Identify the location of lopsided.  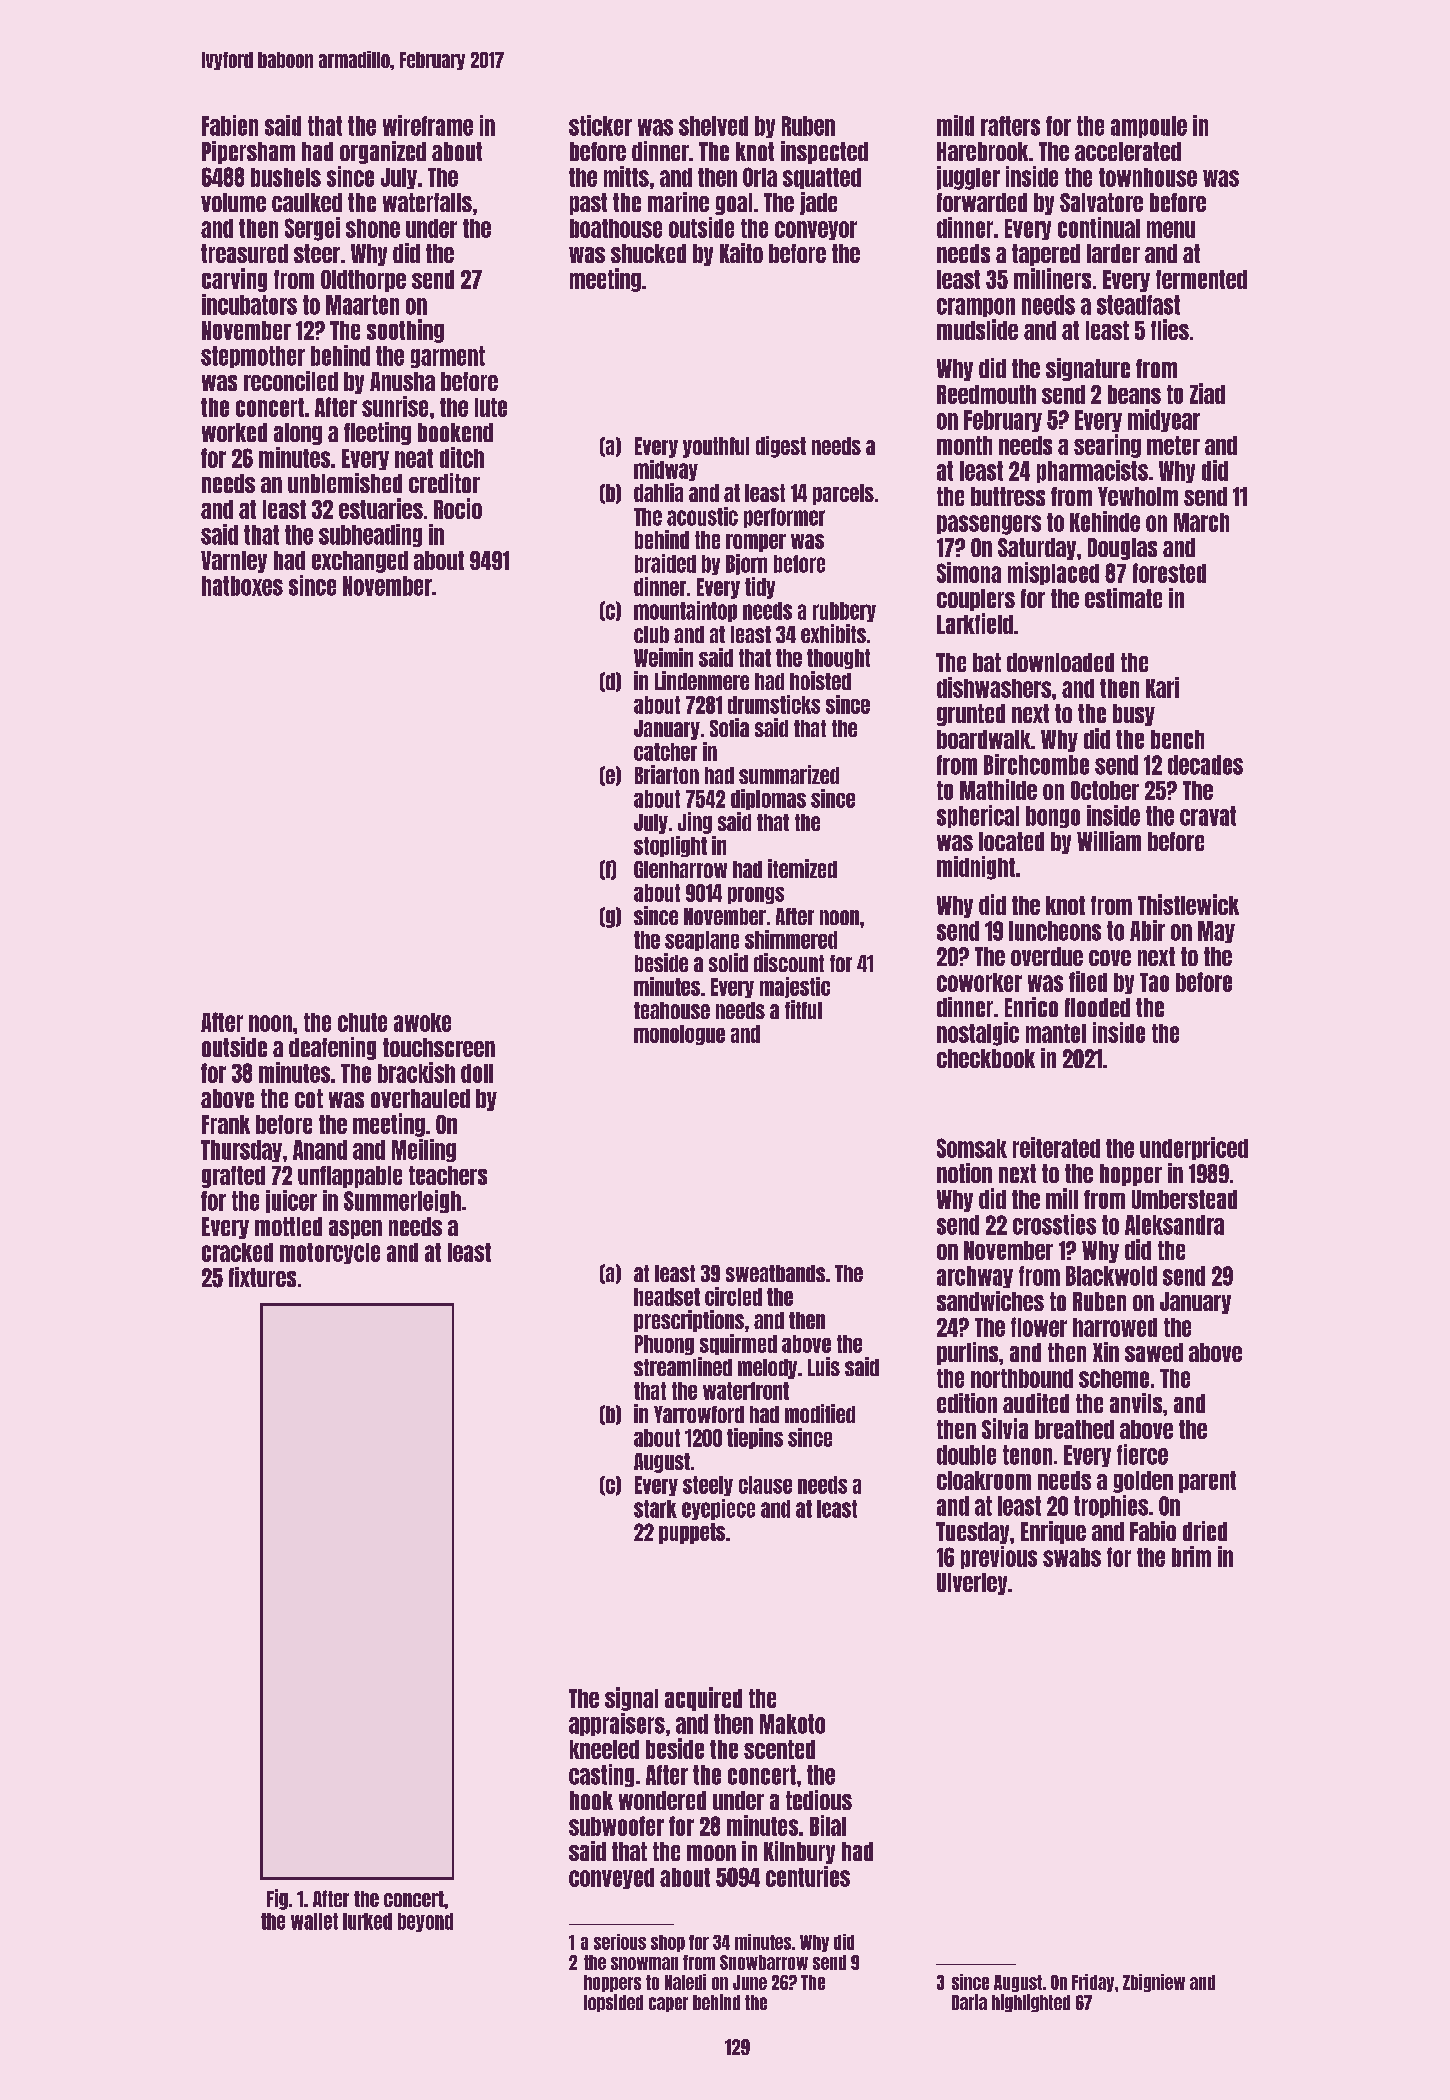
(613, 2003).
